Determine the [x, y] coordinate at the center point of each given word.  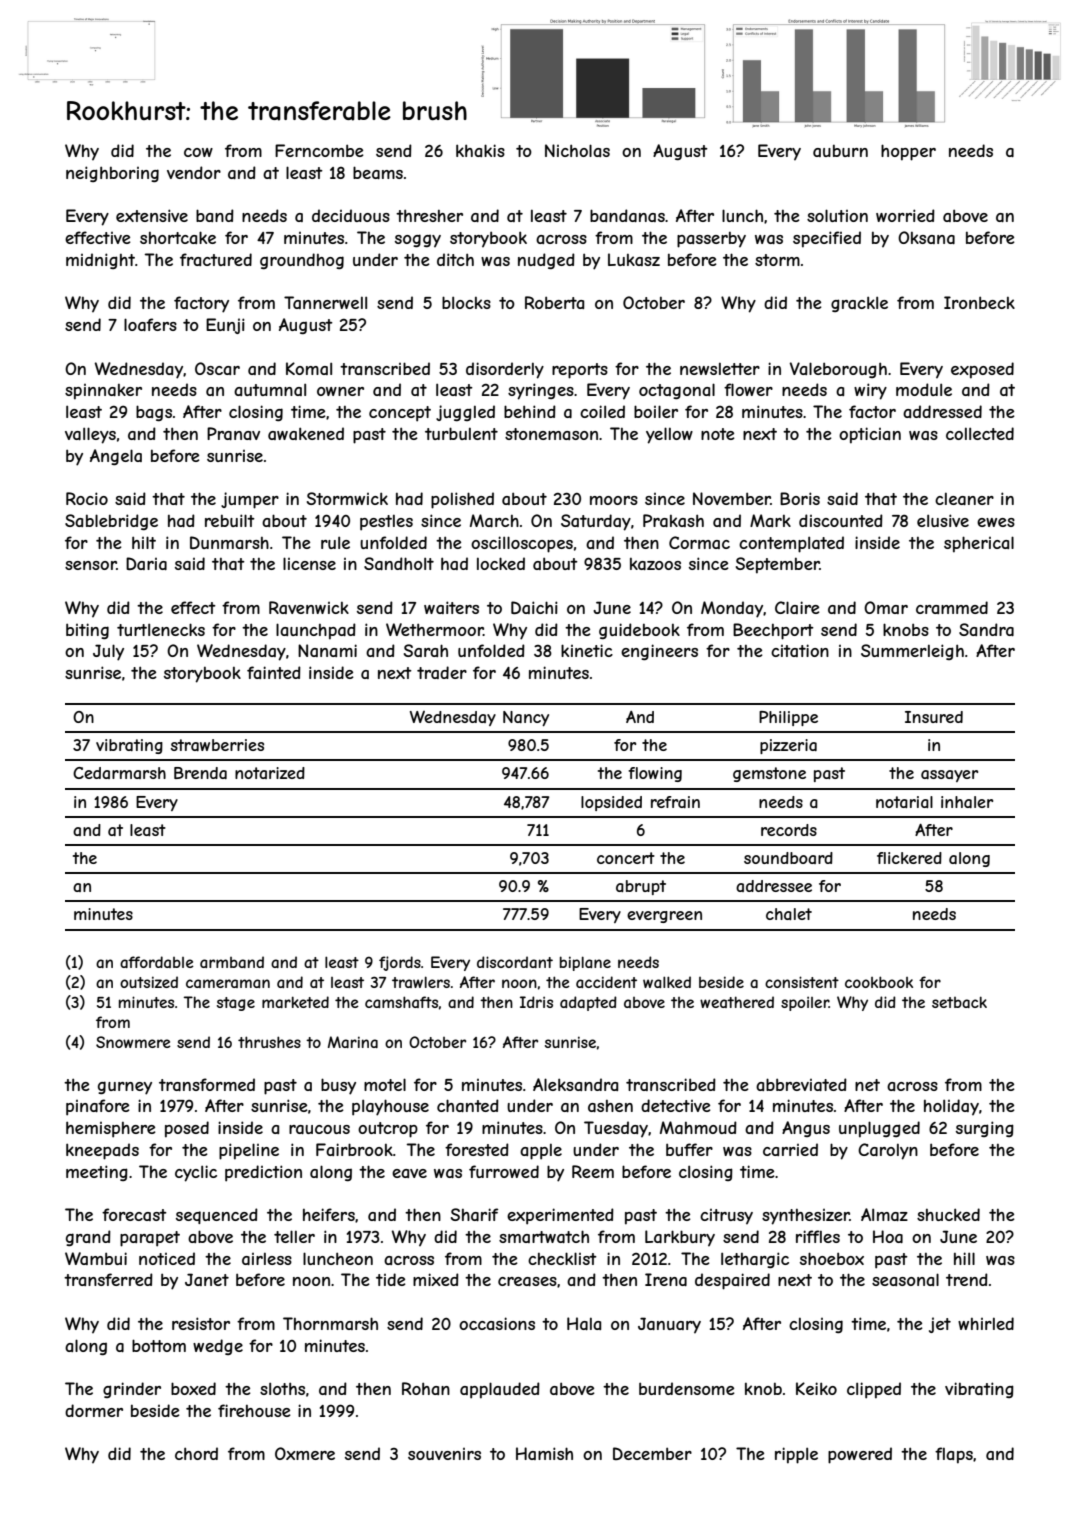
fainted [274, 672]
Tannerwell [325, 302]
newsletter [720, 368]
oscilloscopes [522, 544]
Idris [536, 1002]
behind [530, 411]
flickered [909, 858]
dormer [94, 1410]
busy [338, 1086]
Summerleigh [912, 652]
